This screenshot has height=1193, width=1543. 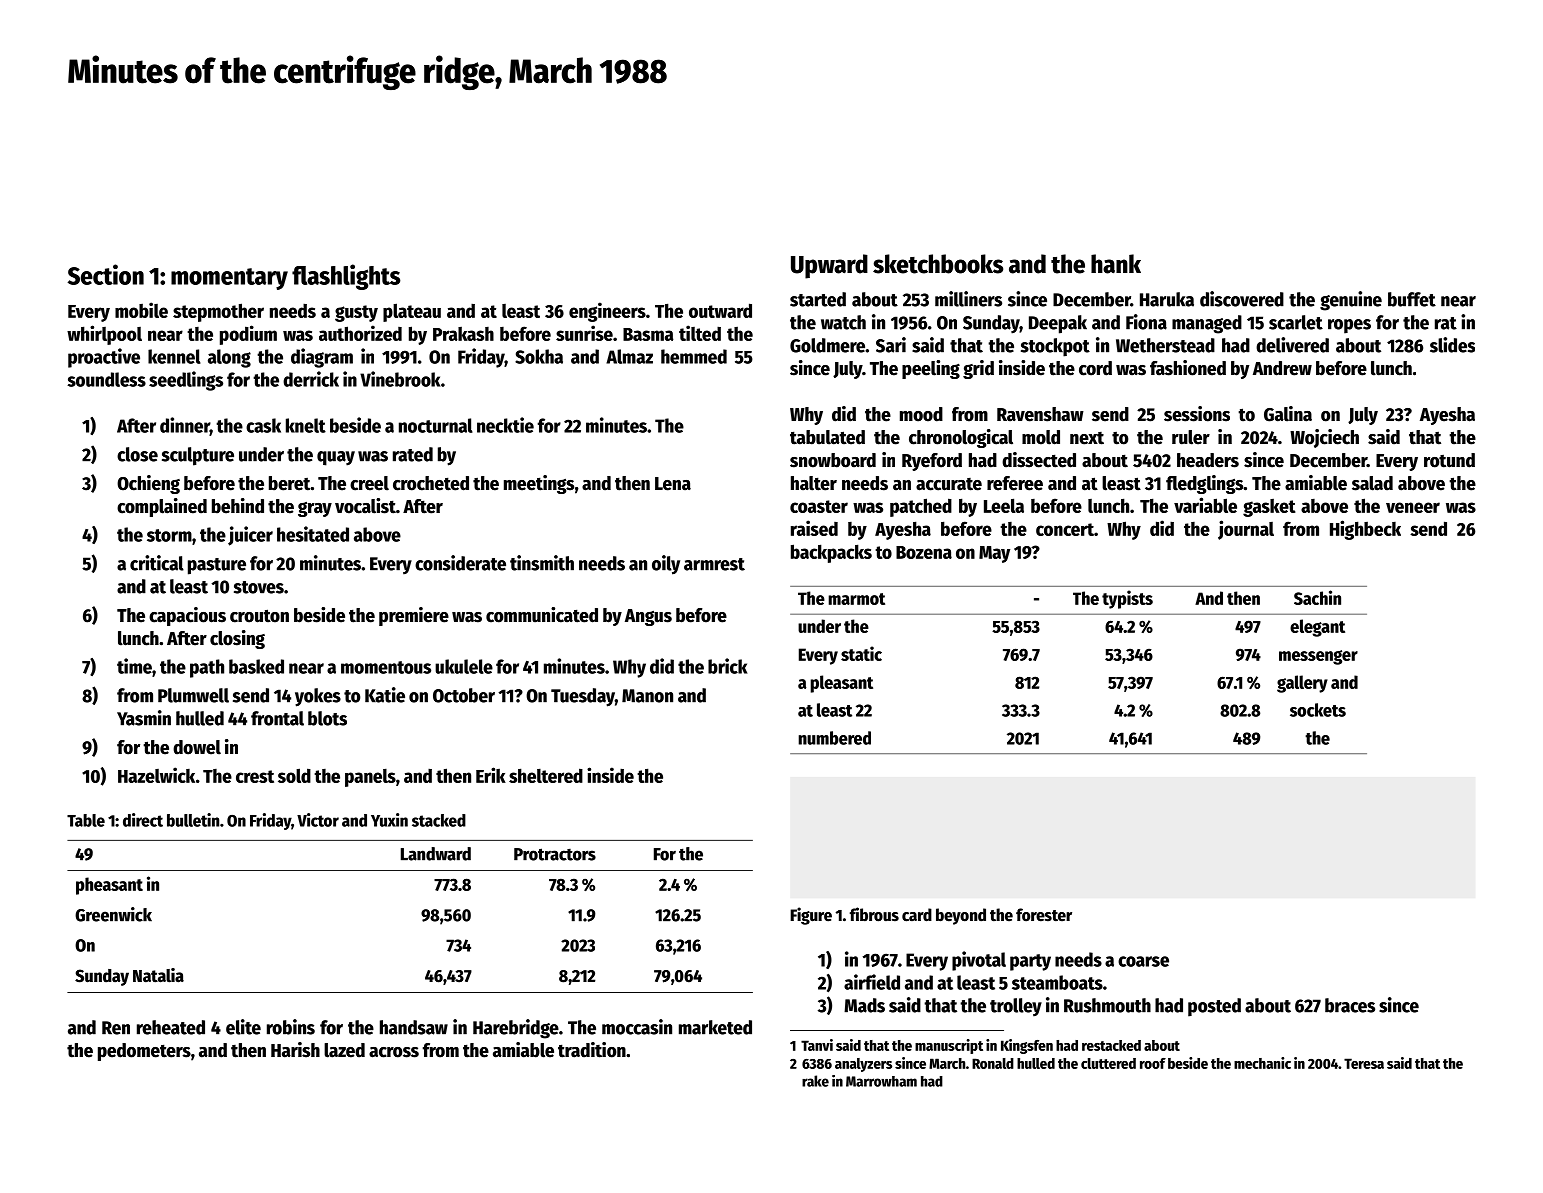 I want to click on sockets, so click(x=1318, y=710).
